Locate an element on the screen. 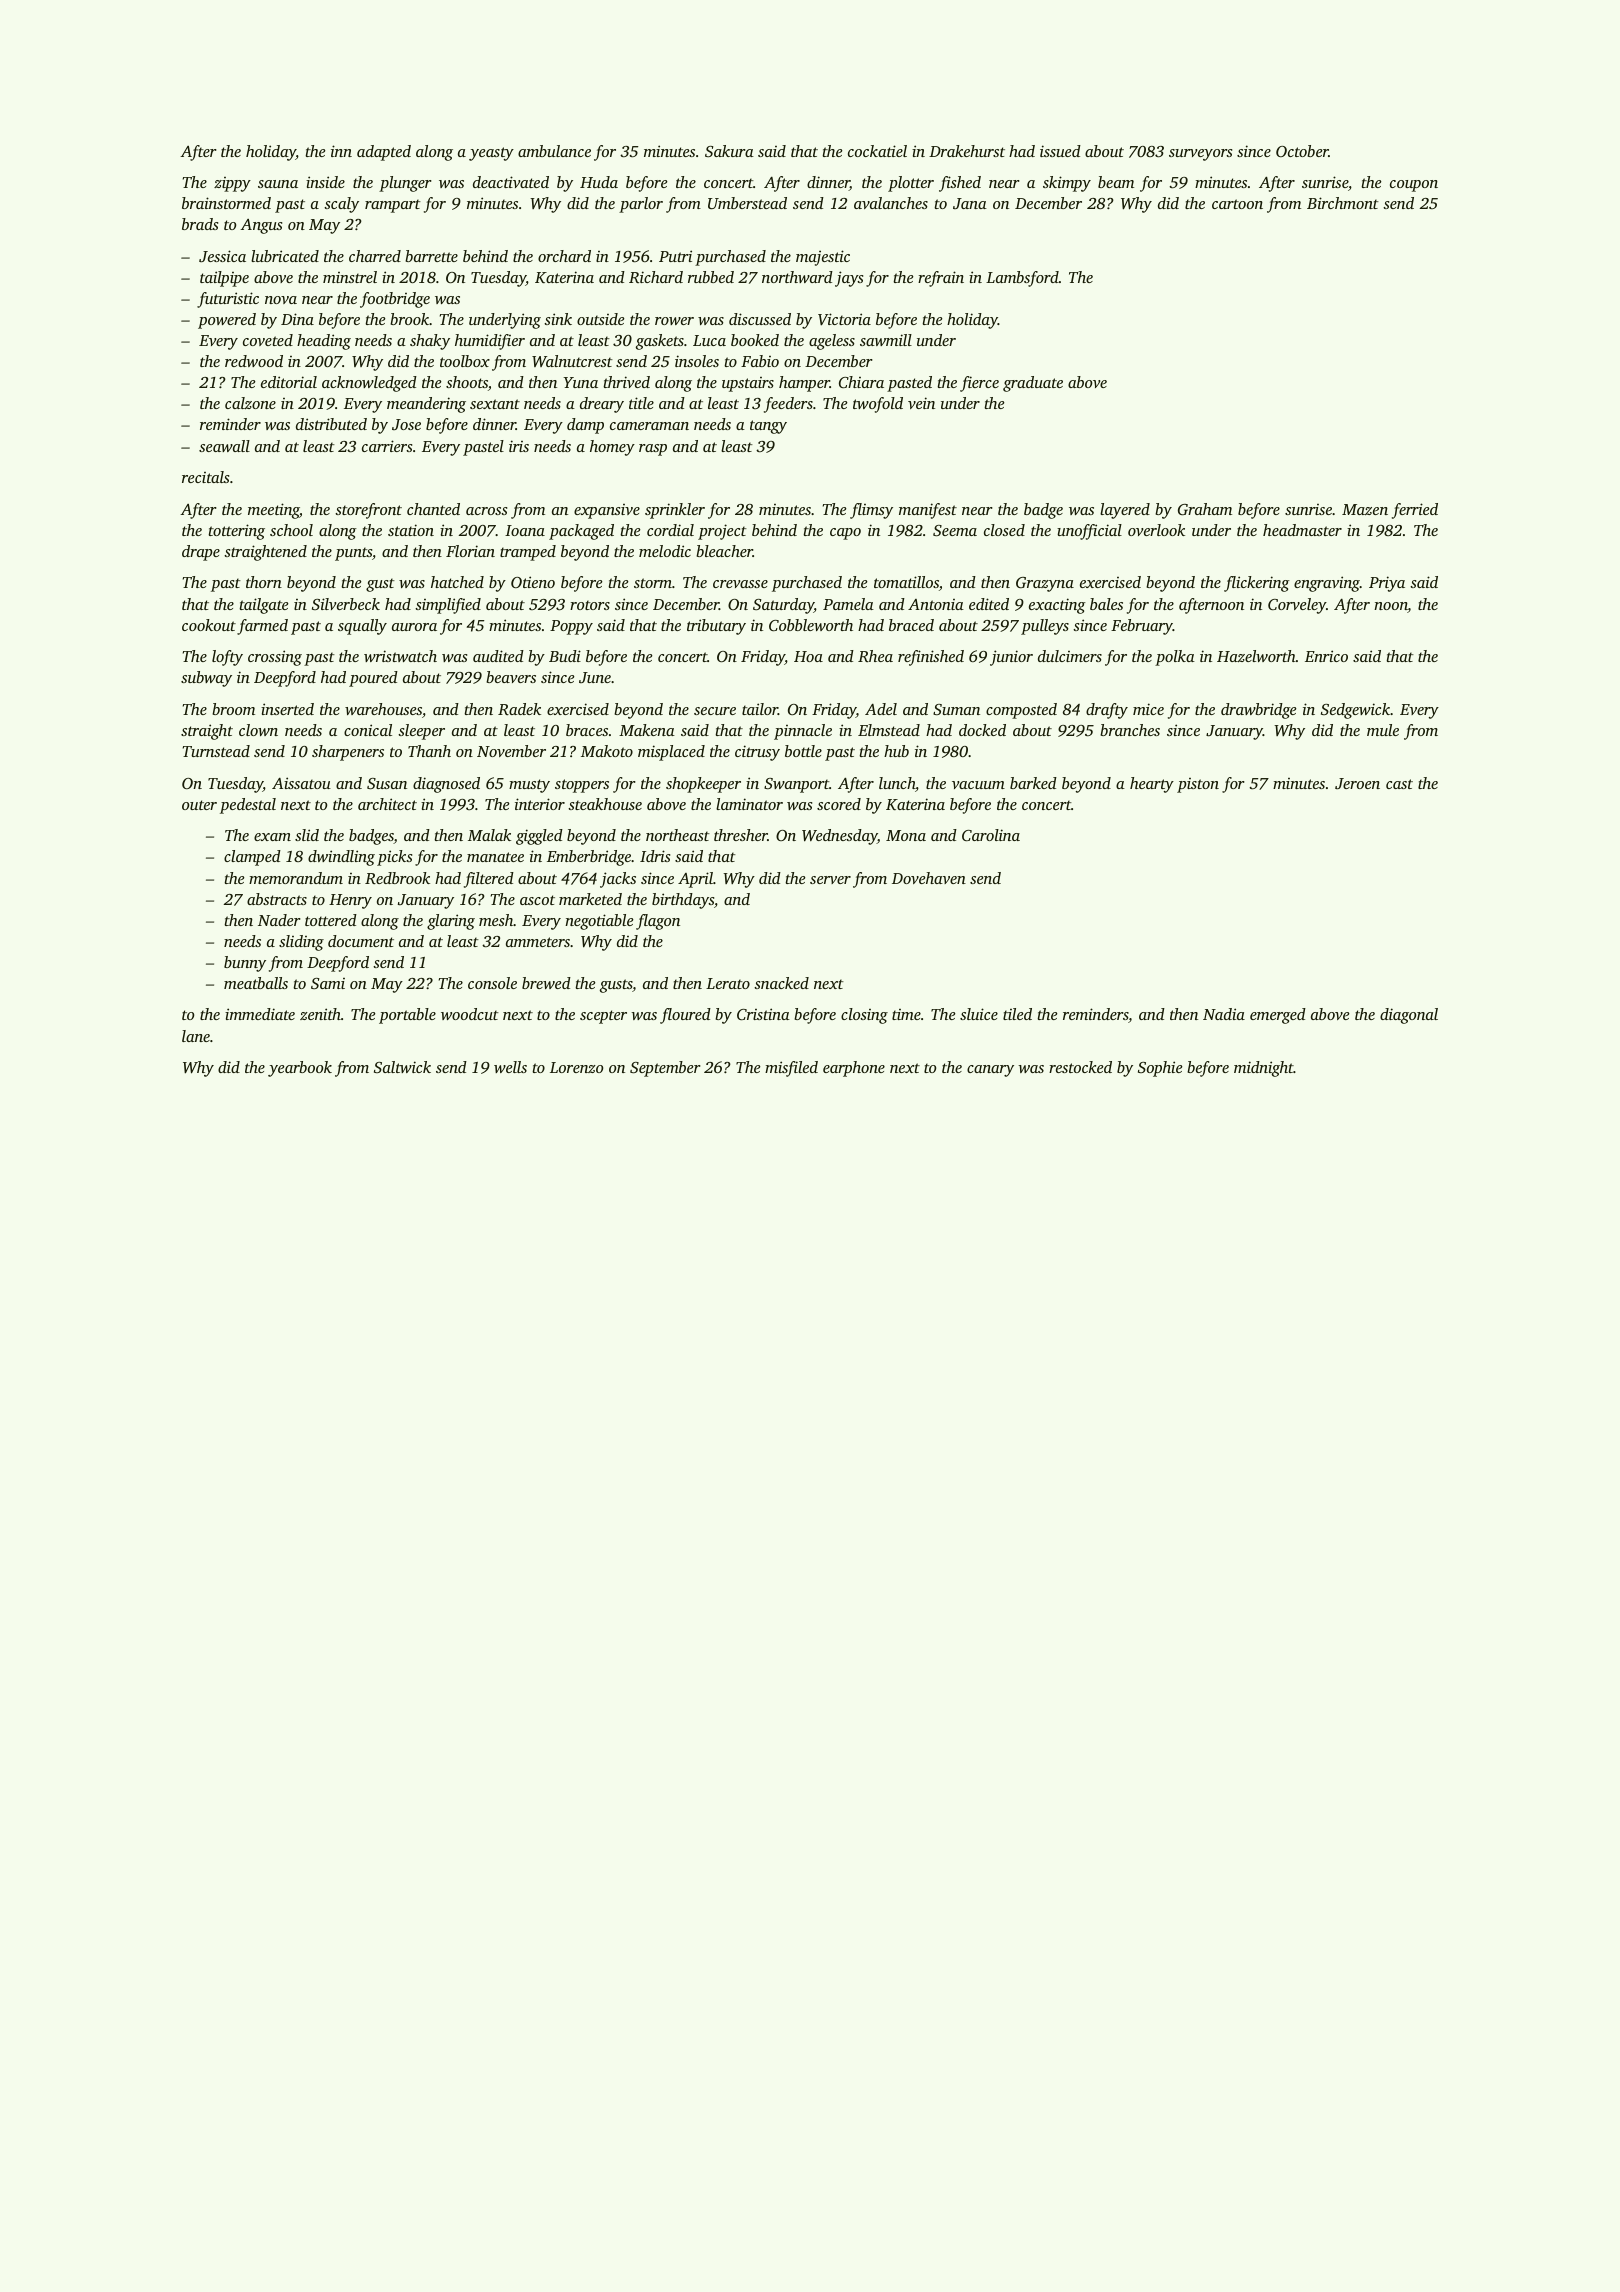  surveyors is located at coordinates (1200, 155).
